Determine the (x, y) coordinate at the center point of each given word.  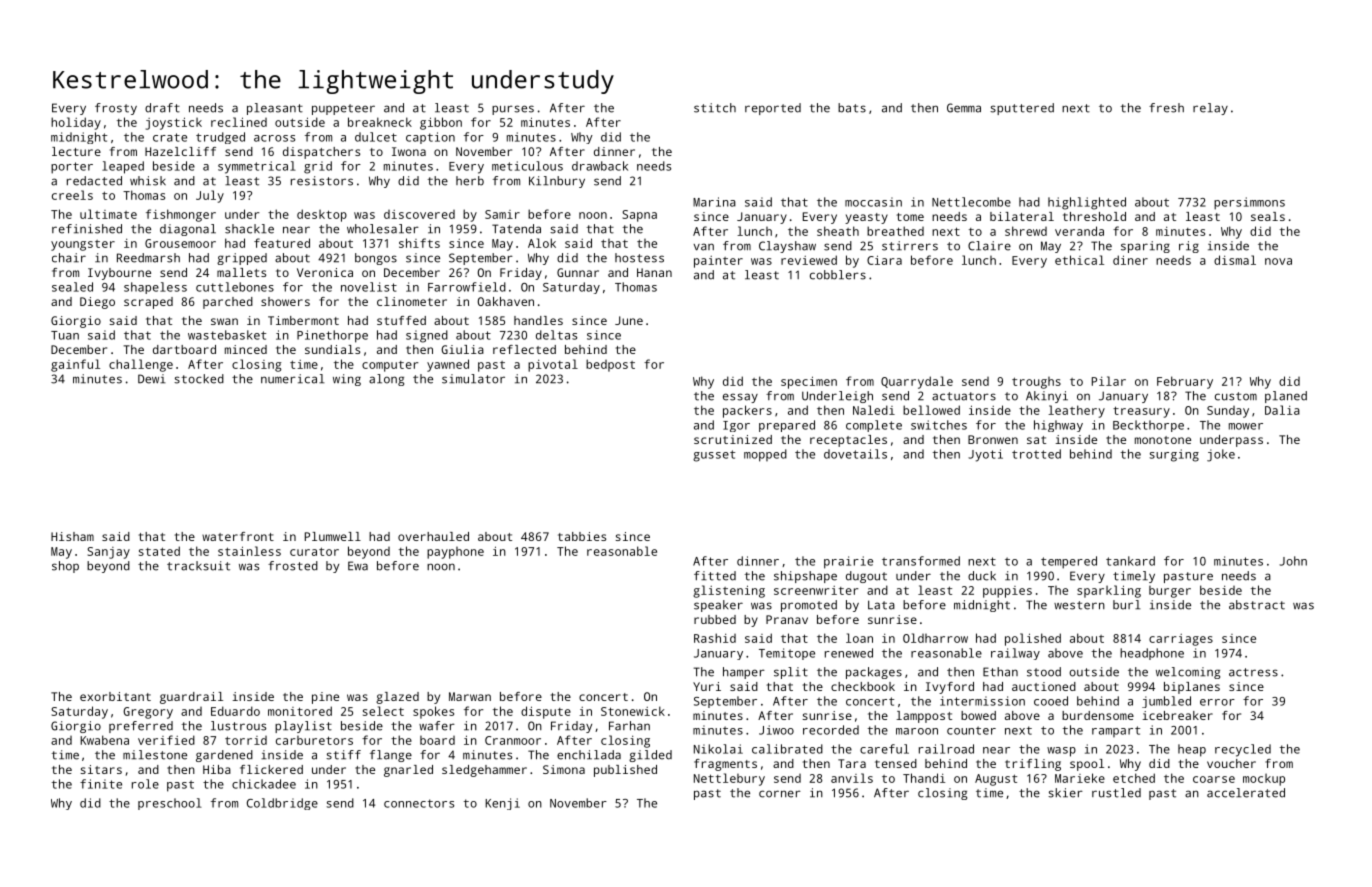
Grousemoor (180, 243)
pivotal (553, 365)
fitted (715, 576)
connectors (419, 803)
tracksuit (198, 566)
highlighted (1087, 203)
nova (1278, 261)
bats (852, 108)
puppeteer (343, 109)
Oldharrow (935, 638)
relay (1210, 109)
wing (347, 380)
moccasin (873, 202)
